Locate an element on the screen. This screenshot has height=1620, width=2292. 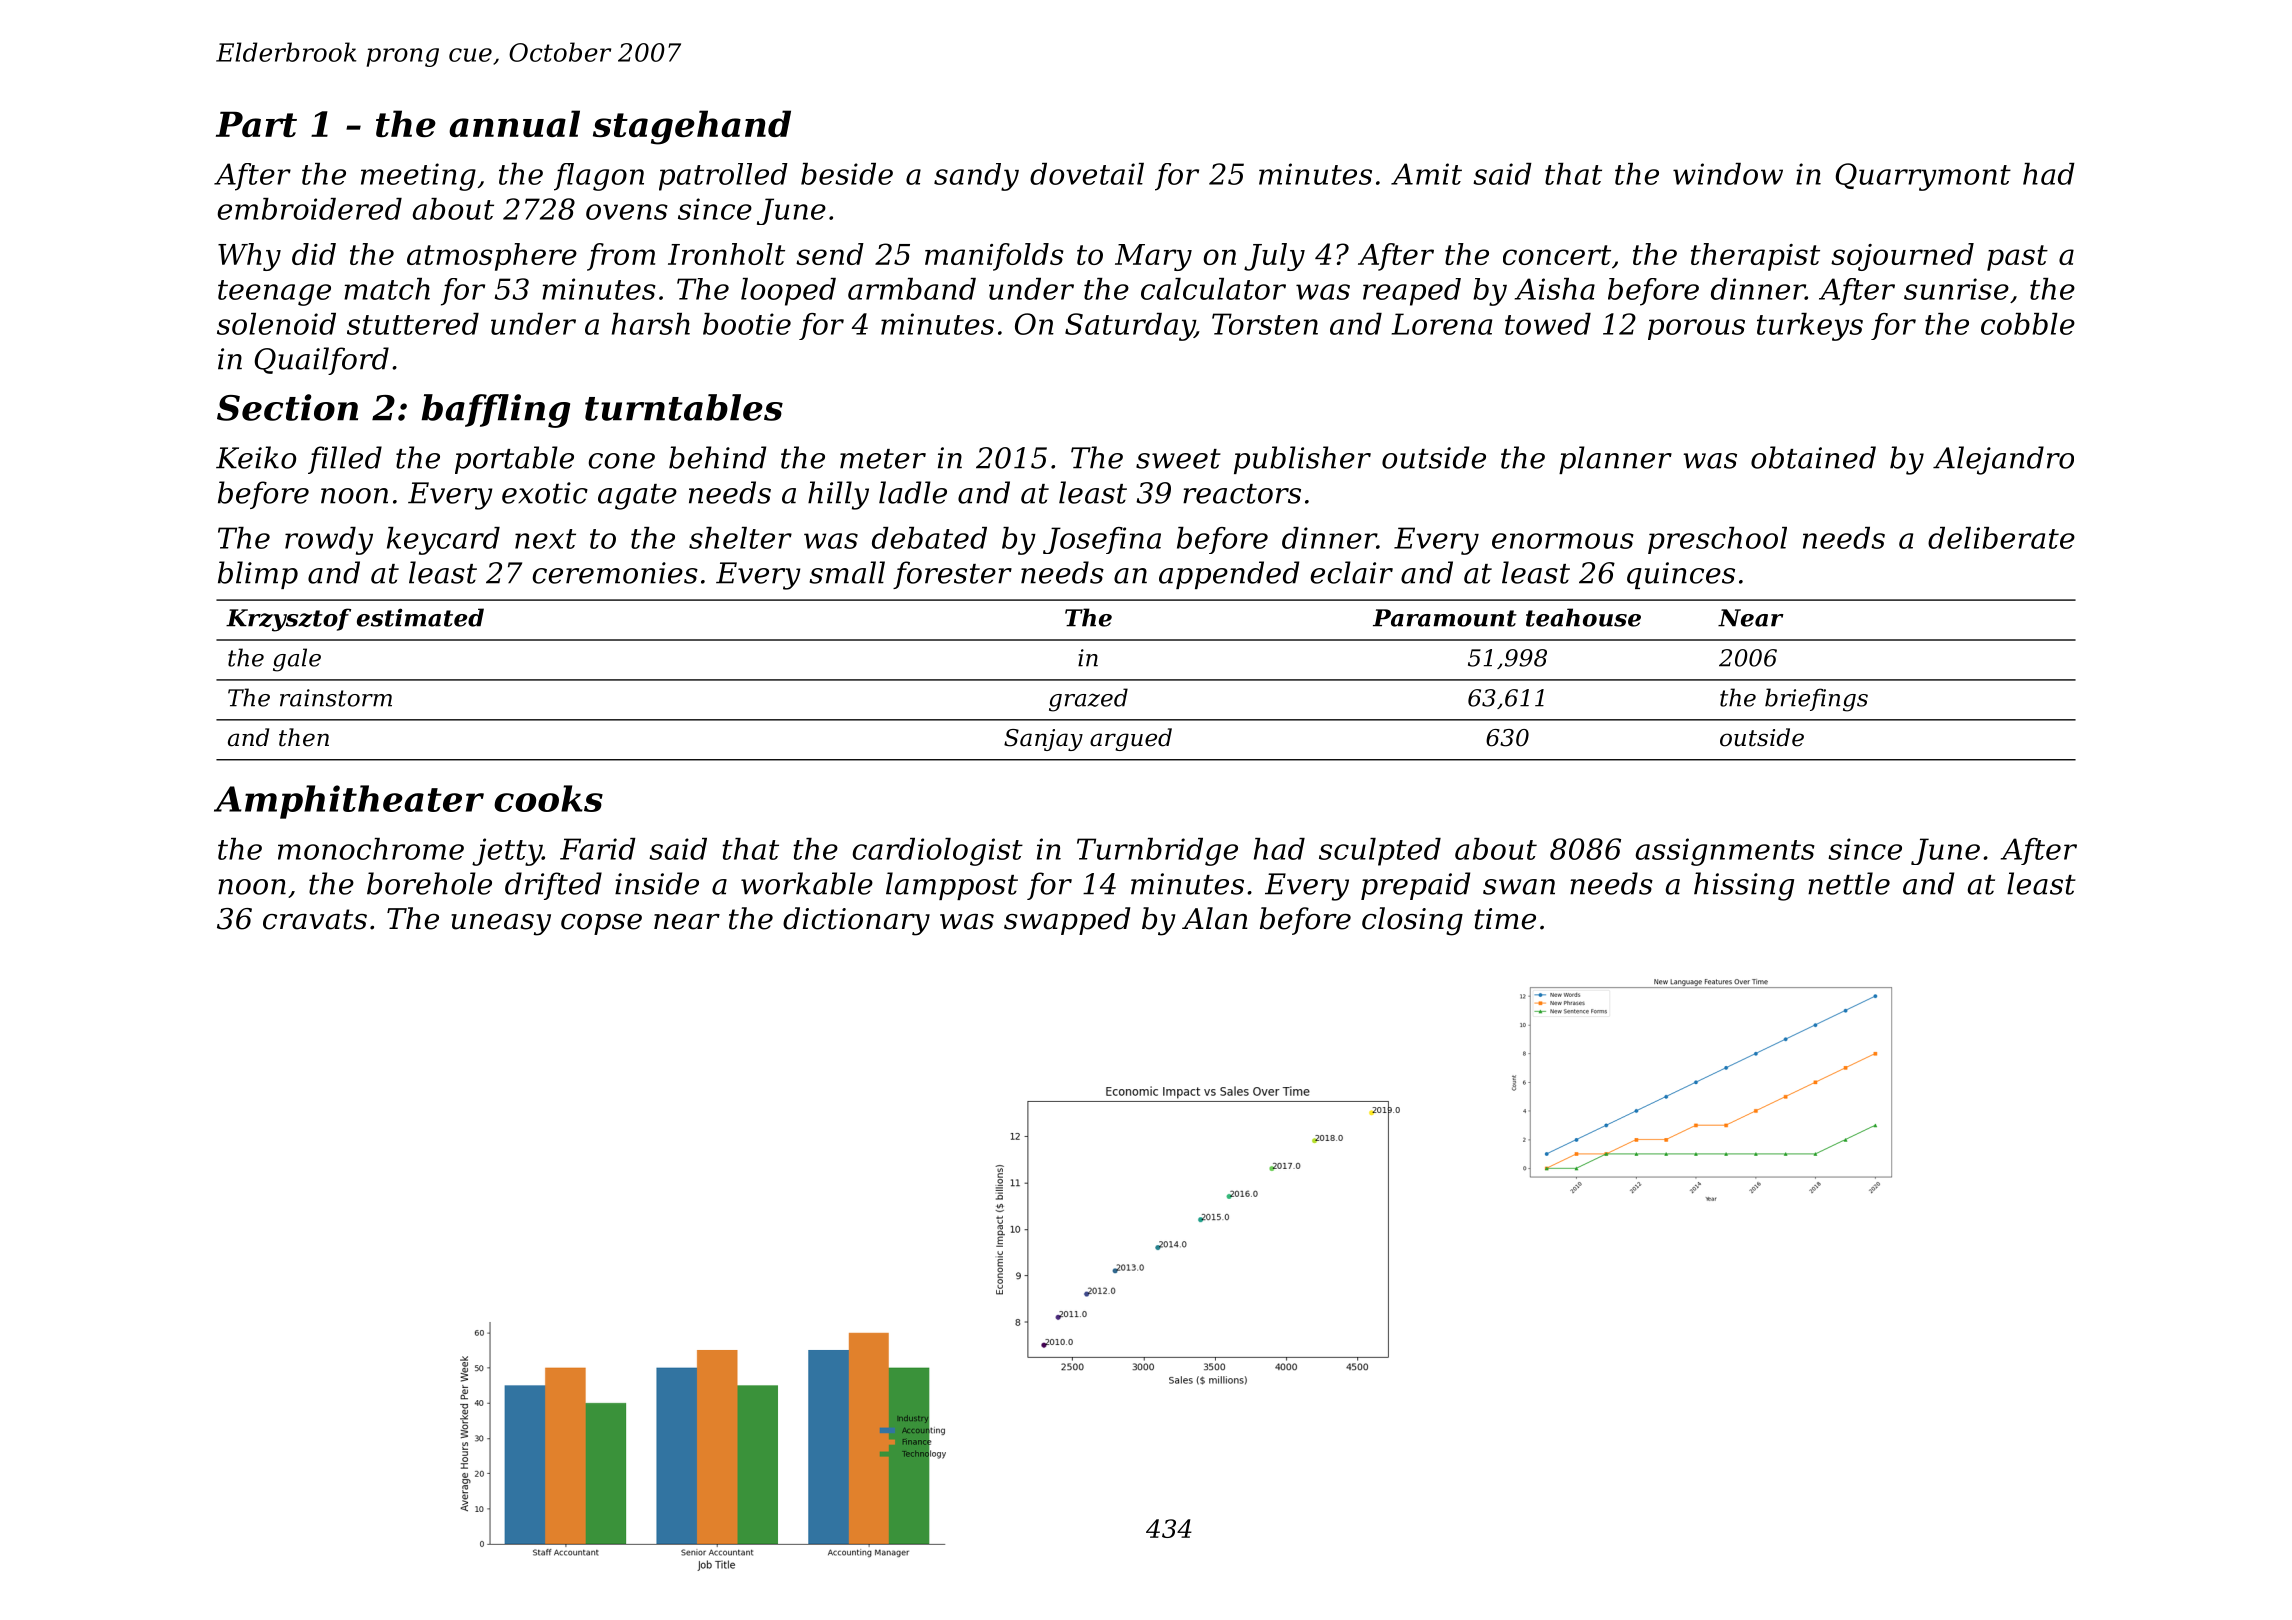
hissing is located at coordinates (1744, 886).
